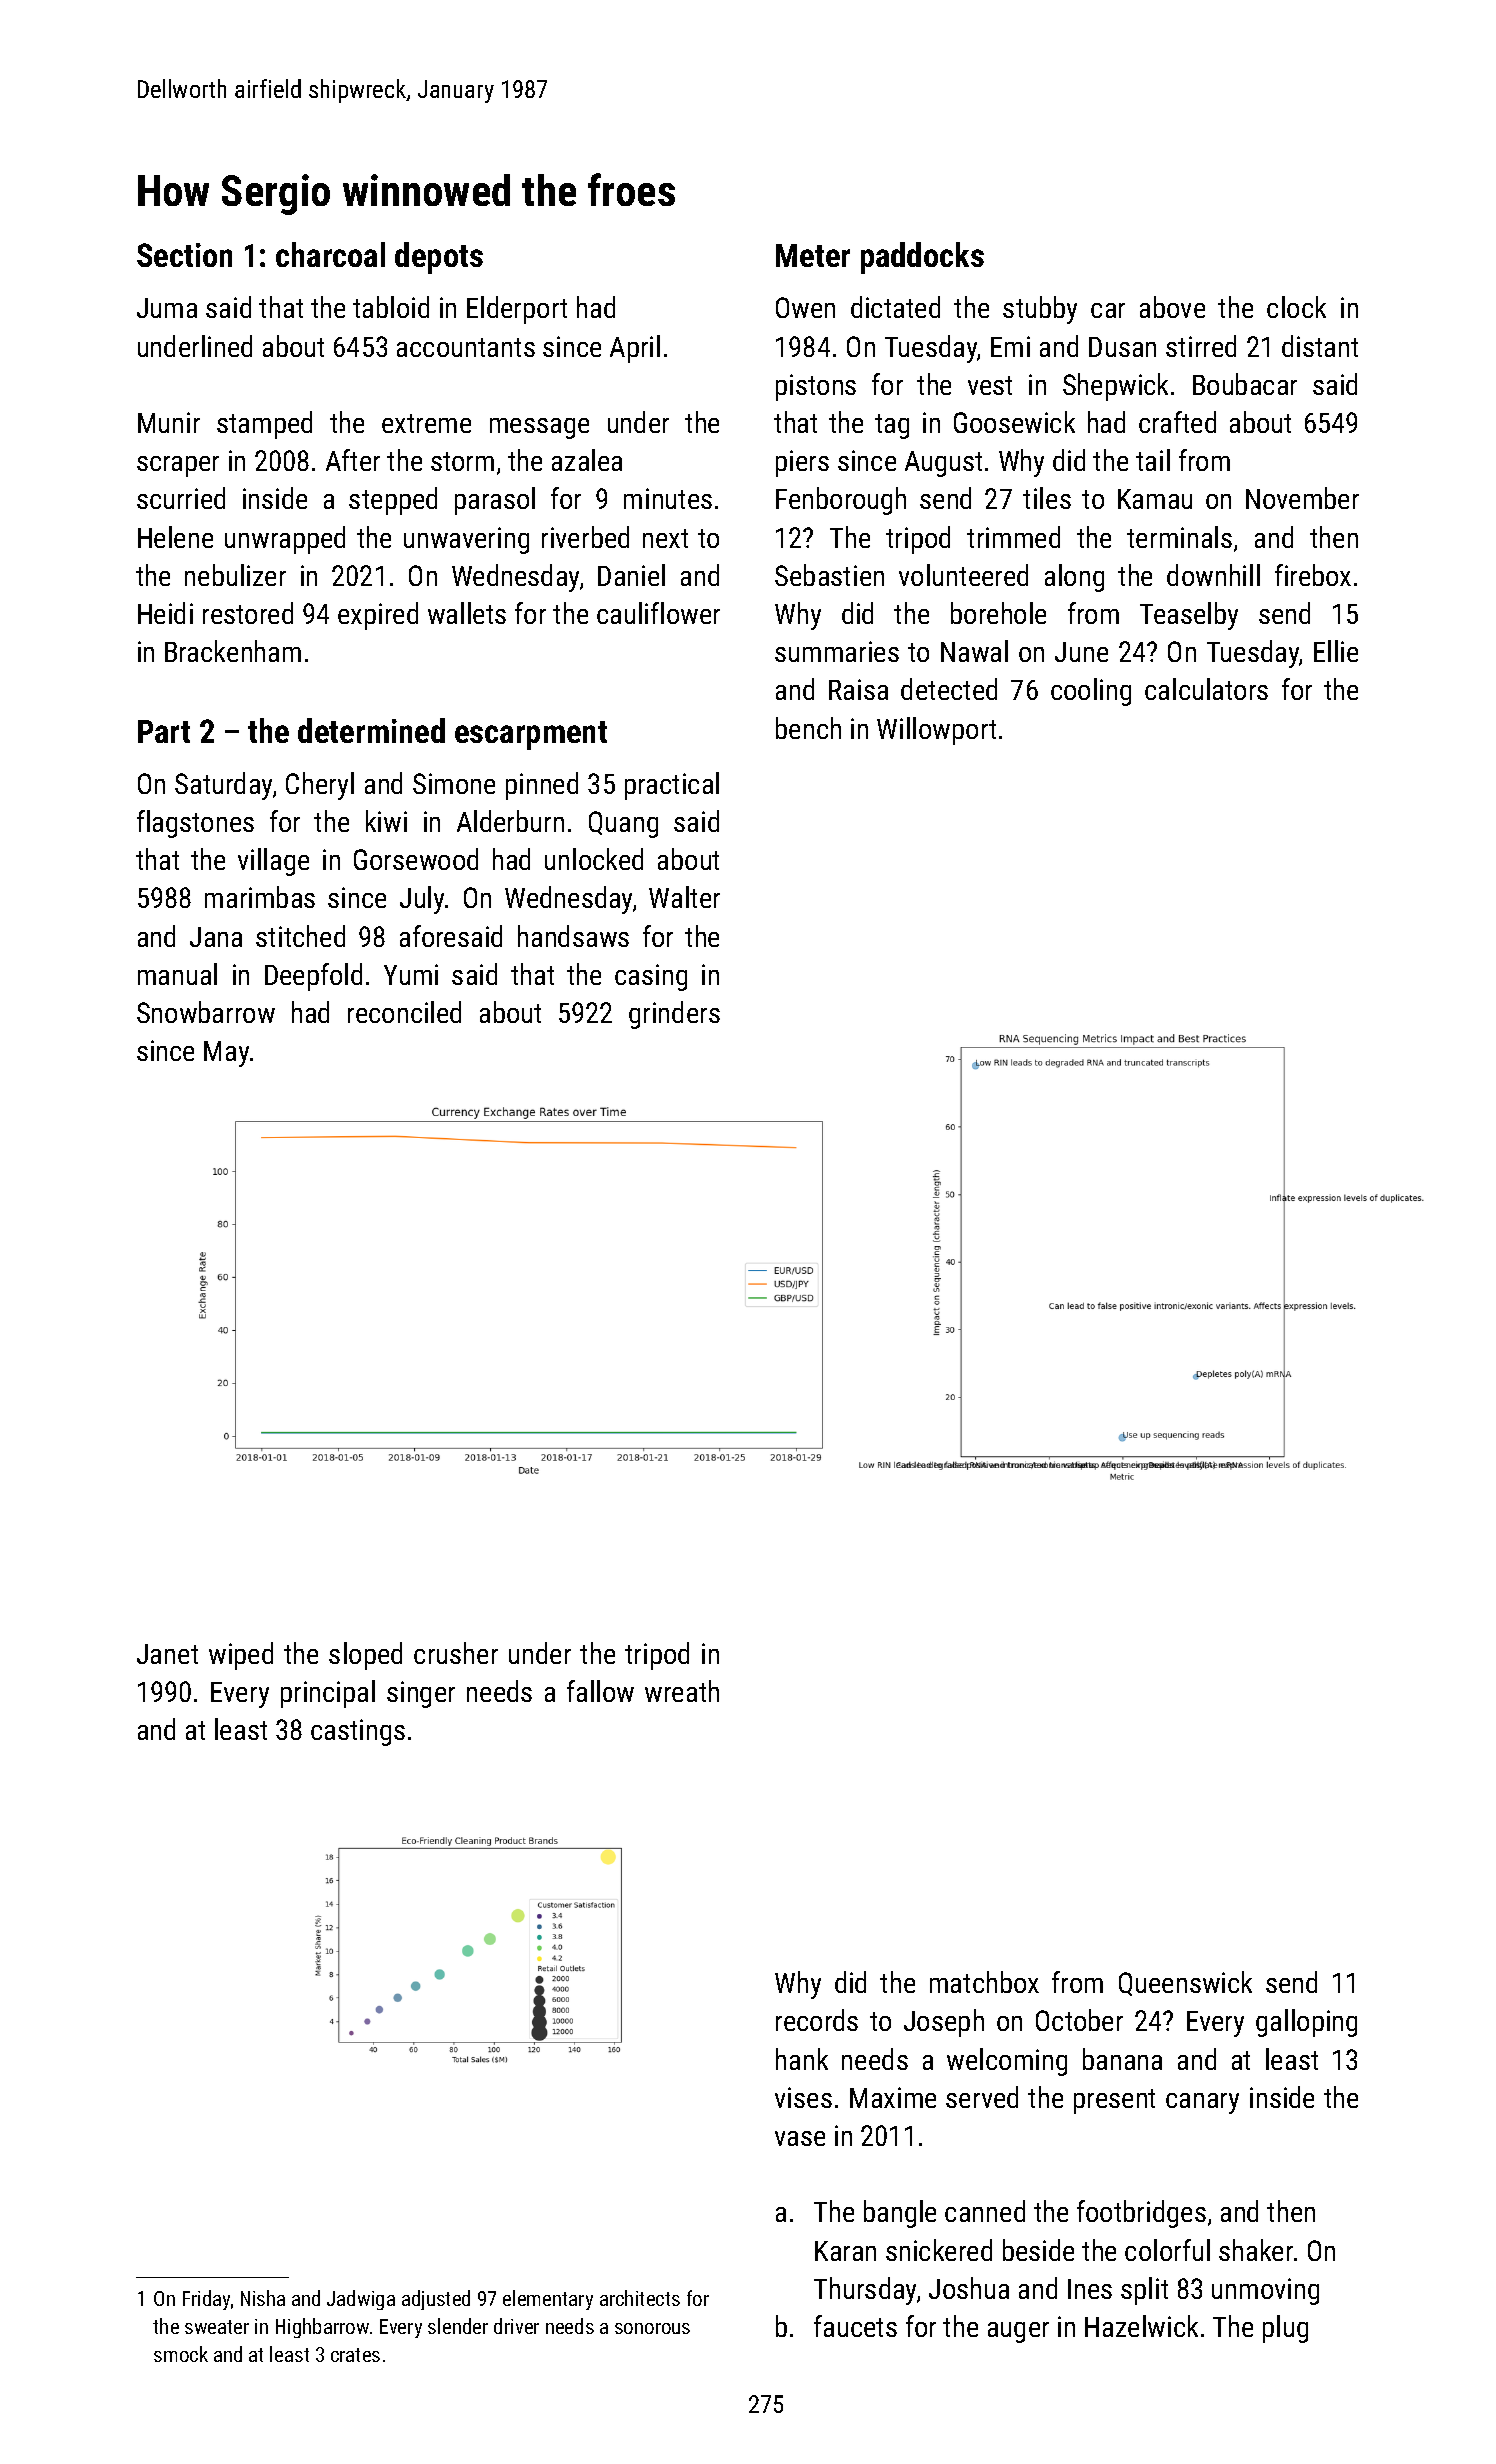 This screenshot has height=2464, width=1496. Describe the element at coordinates (517, 310) in the screenshot. I see `Elderport` at that location.
